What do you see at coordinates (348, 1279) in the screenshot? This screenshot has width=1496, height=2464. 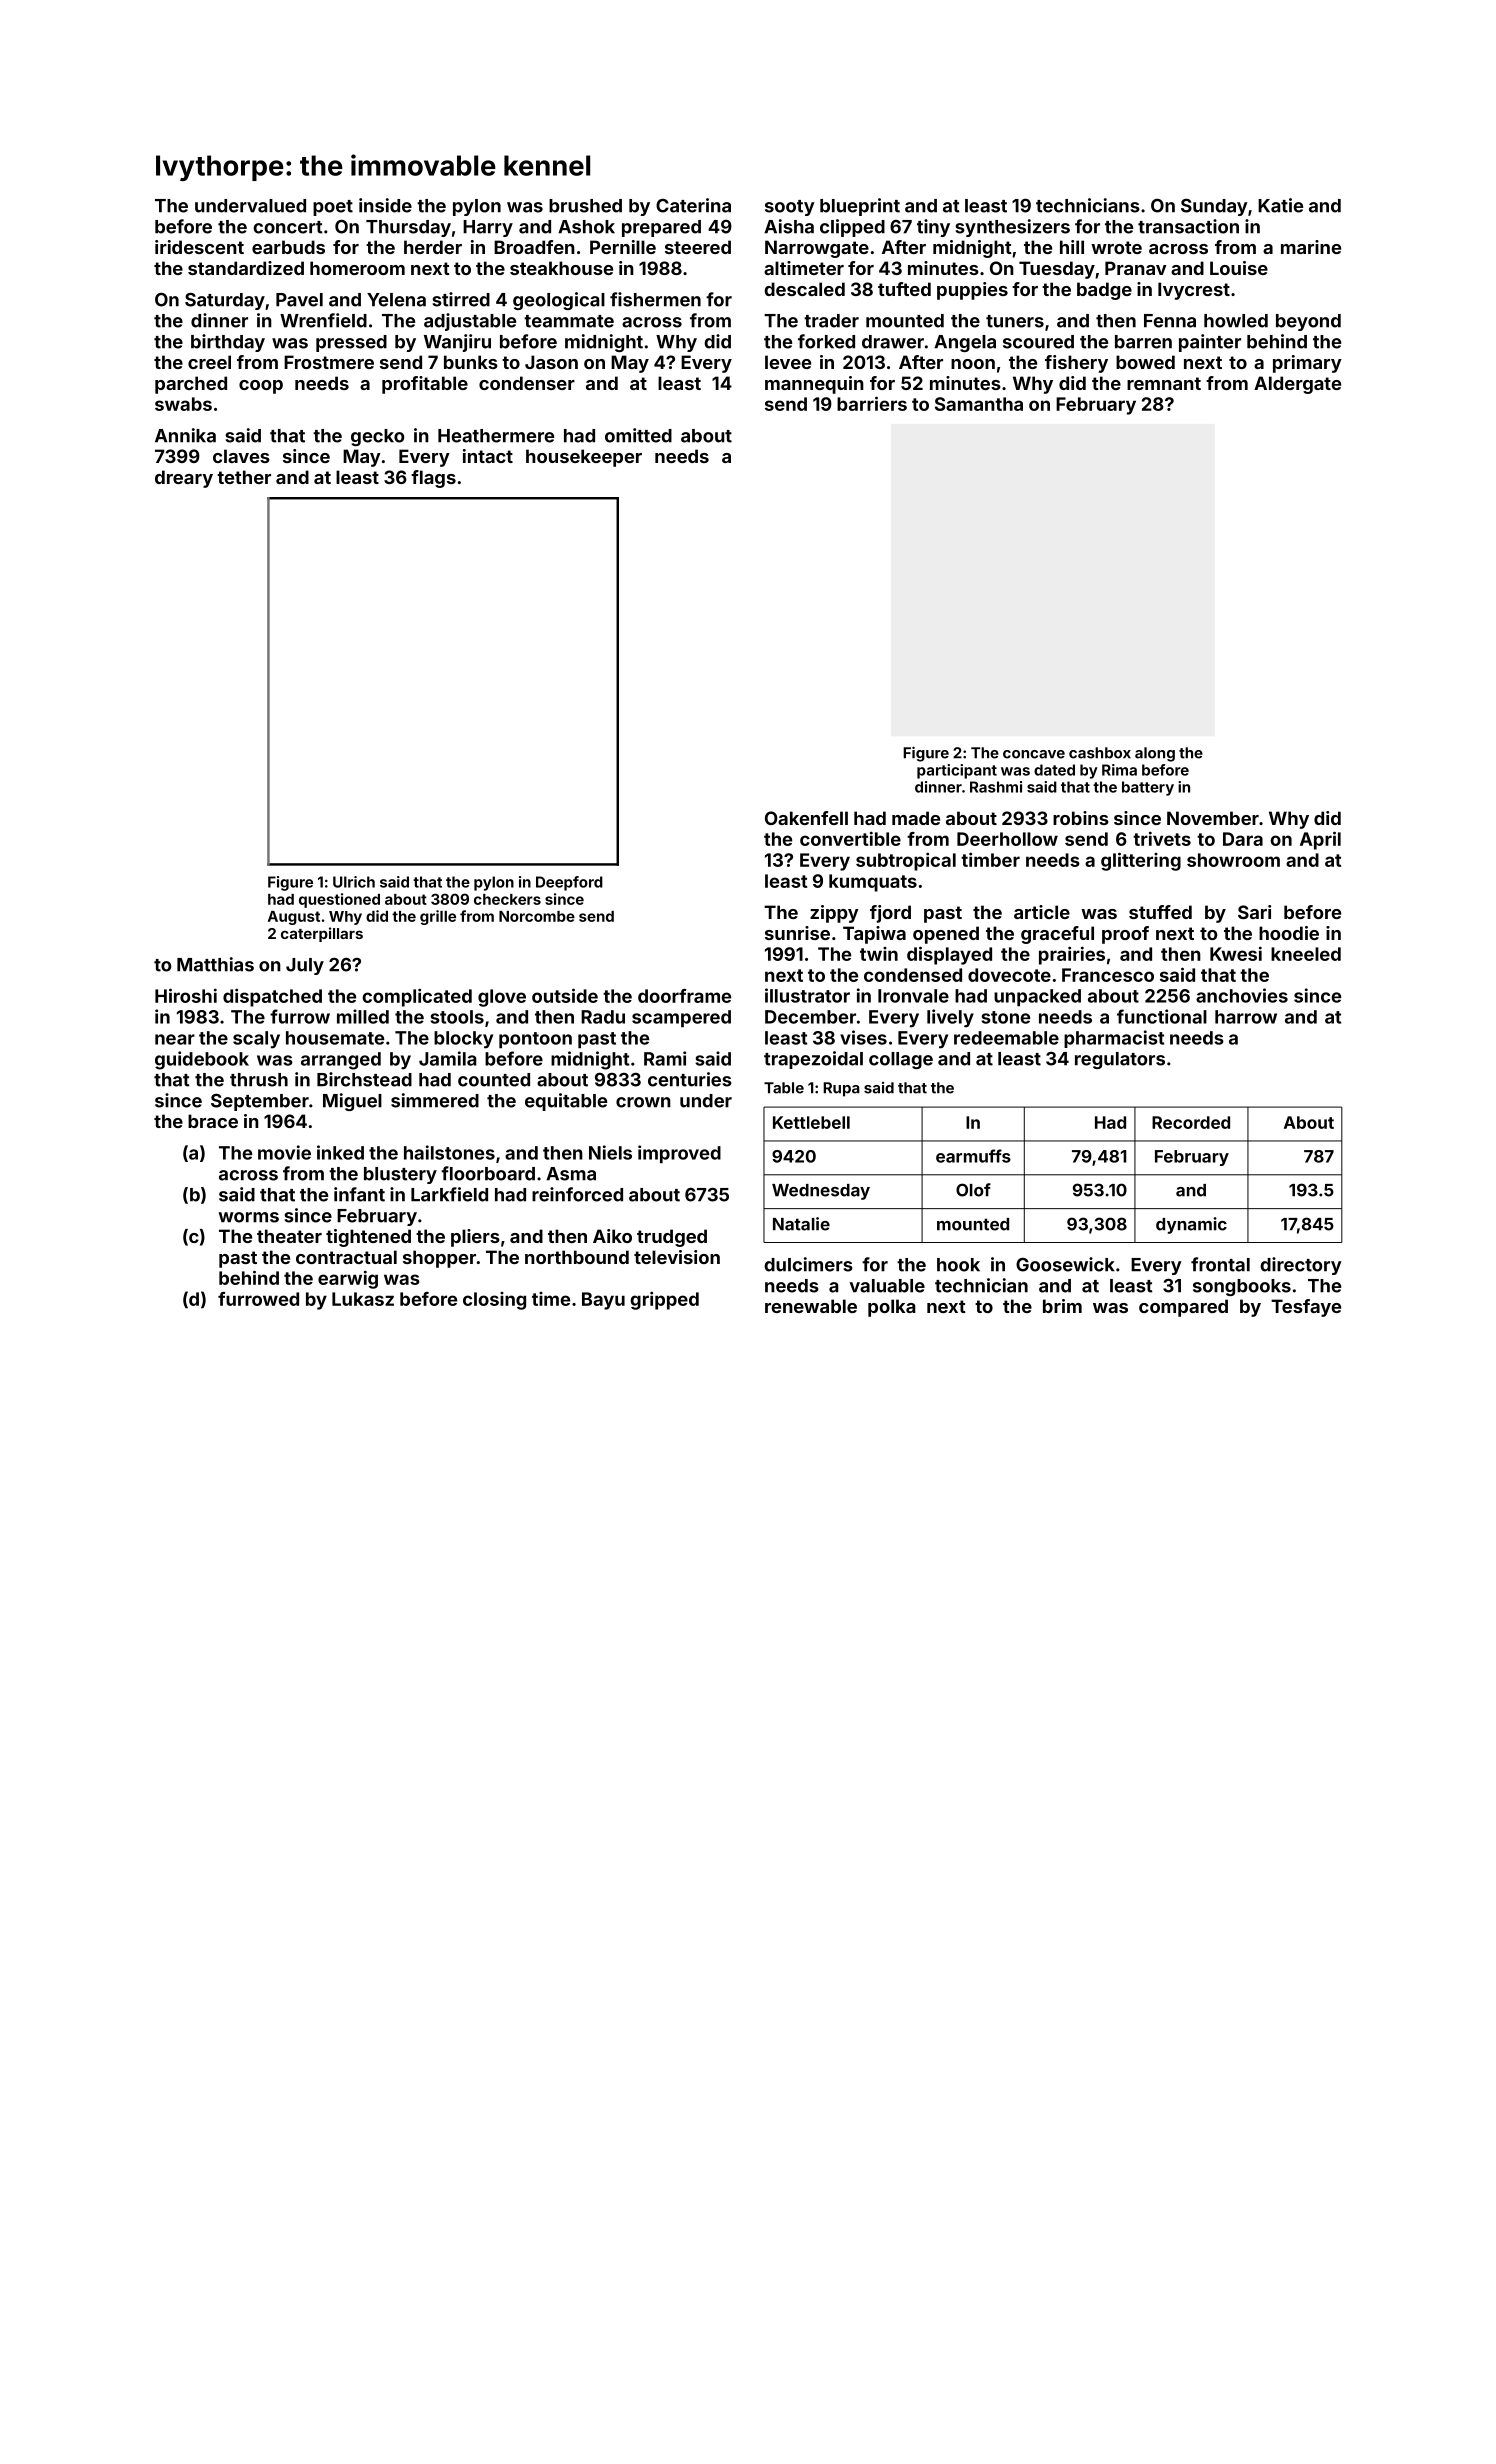 I see `earwig` at bounding box center [348, 1279].
